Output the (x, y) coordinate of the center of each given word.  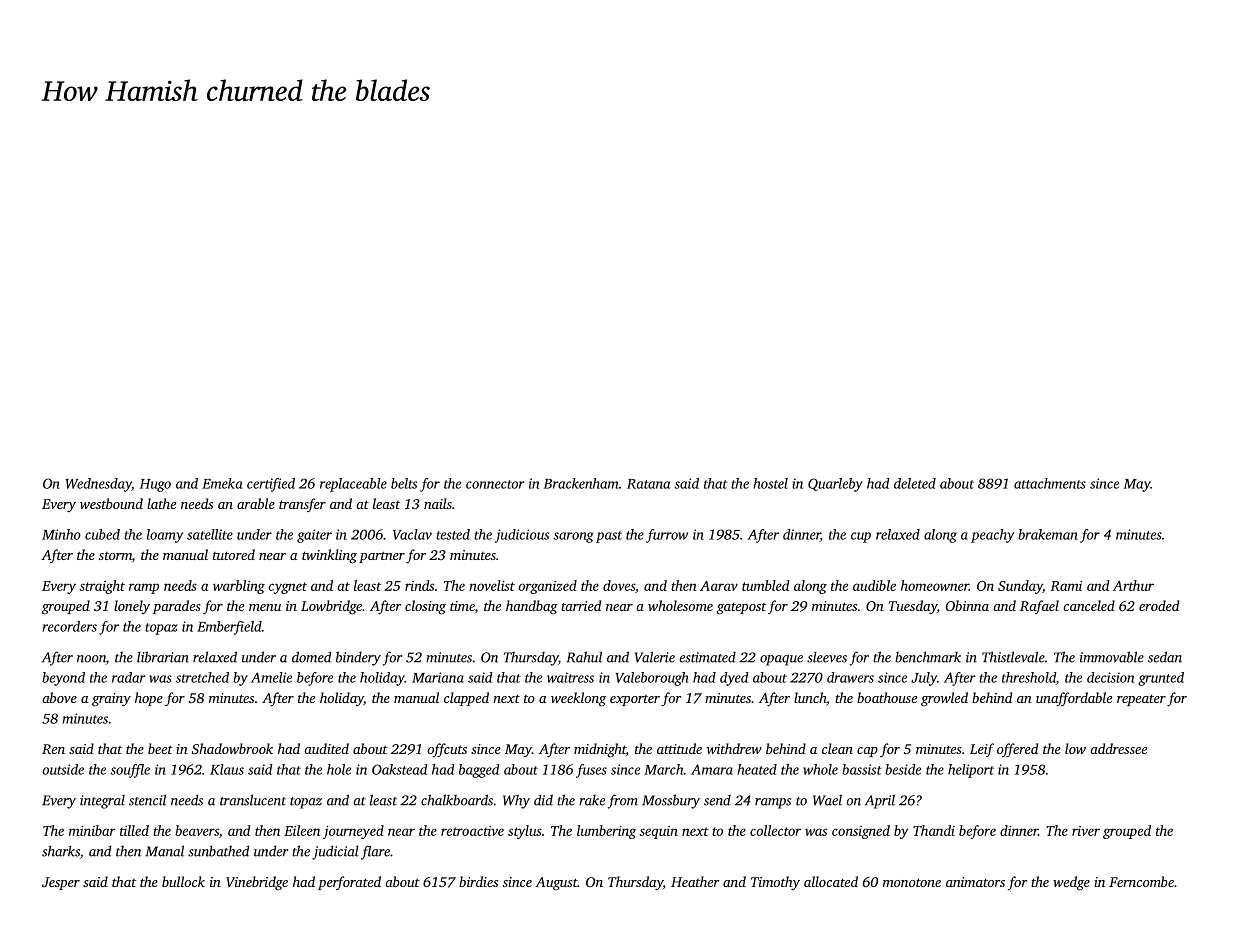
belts (404, 483)
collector (775, 830)
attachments (1050, 483)
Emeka (222, 483)
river (1086, 831)
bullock (183, 881)
